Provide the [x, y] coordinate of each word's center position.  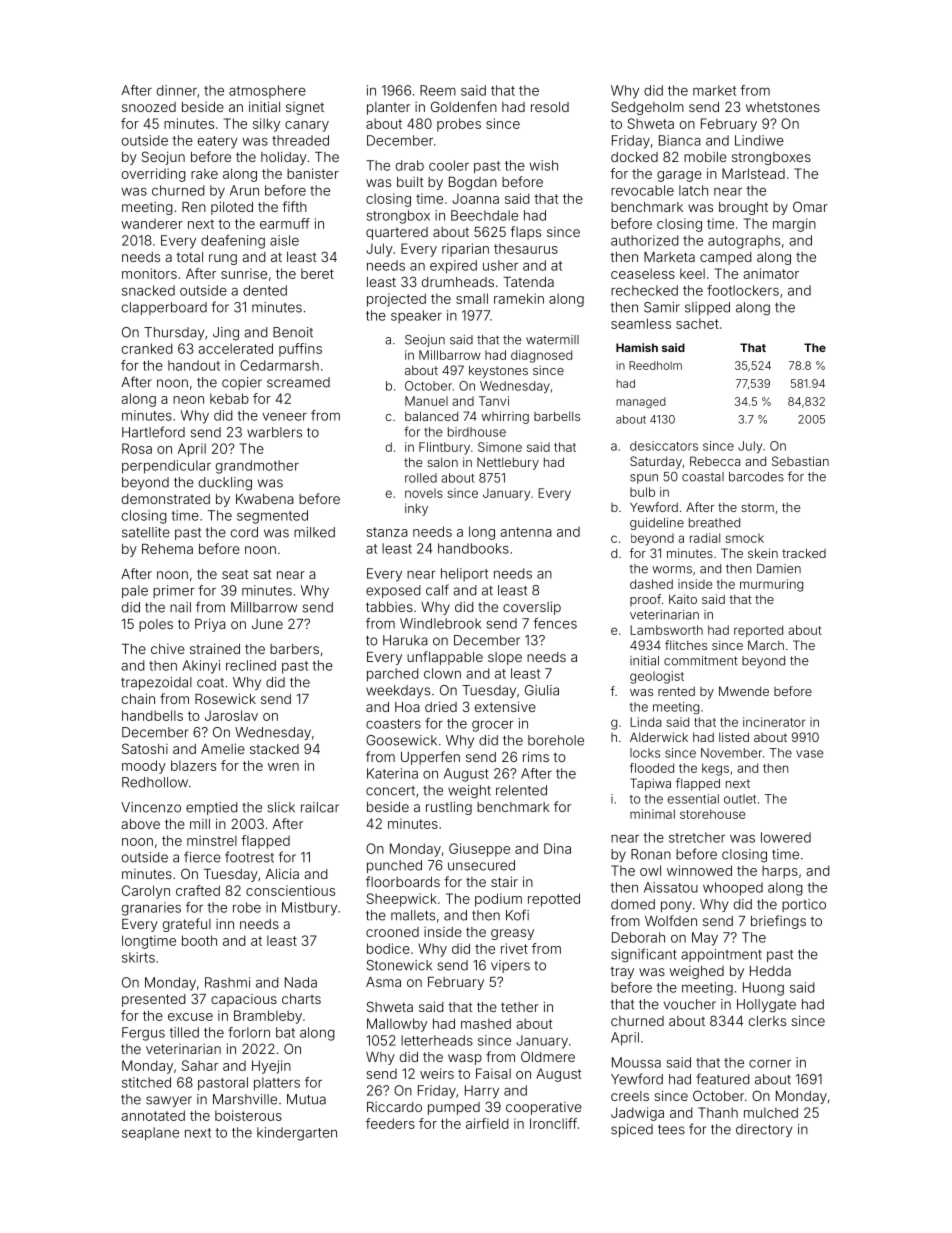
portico [804, 905]
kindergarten [297, 1134]
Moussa [636, 1062]
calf [437, 590]
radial [705, 538]
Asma [383, 982]
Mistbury [309, 909]
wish [543, 165]
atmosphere [267, 91]
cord [244, 532]
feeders [390, 1123]
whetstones [783, 107]
